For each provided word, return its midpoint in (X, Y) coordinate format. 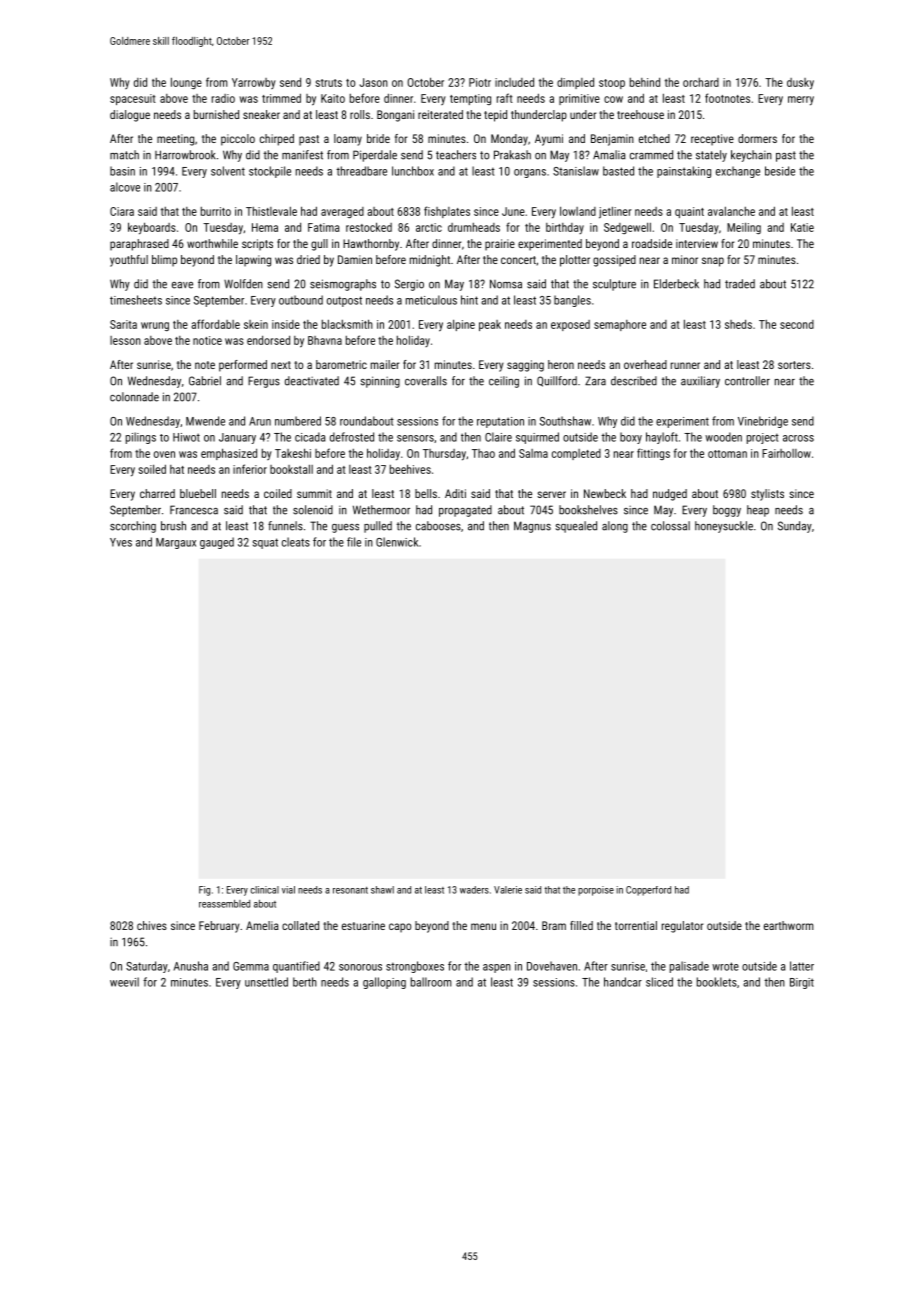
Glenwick (397, 542)
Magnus (532, 527)
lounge (186, 83)
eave (182, 285)
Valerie (508, 890)
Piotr (480, 82)
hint (469, 300)
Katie (802, 227)
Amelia (262, 925)
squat (265, 543)
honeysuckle (724, 527)
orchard (701, 82)
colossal (670, 526)
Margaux (176, 543)
